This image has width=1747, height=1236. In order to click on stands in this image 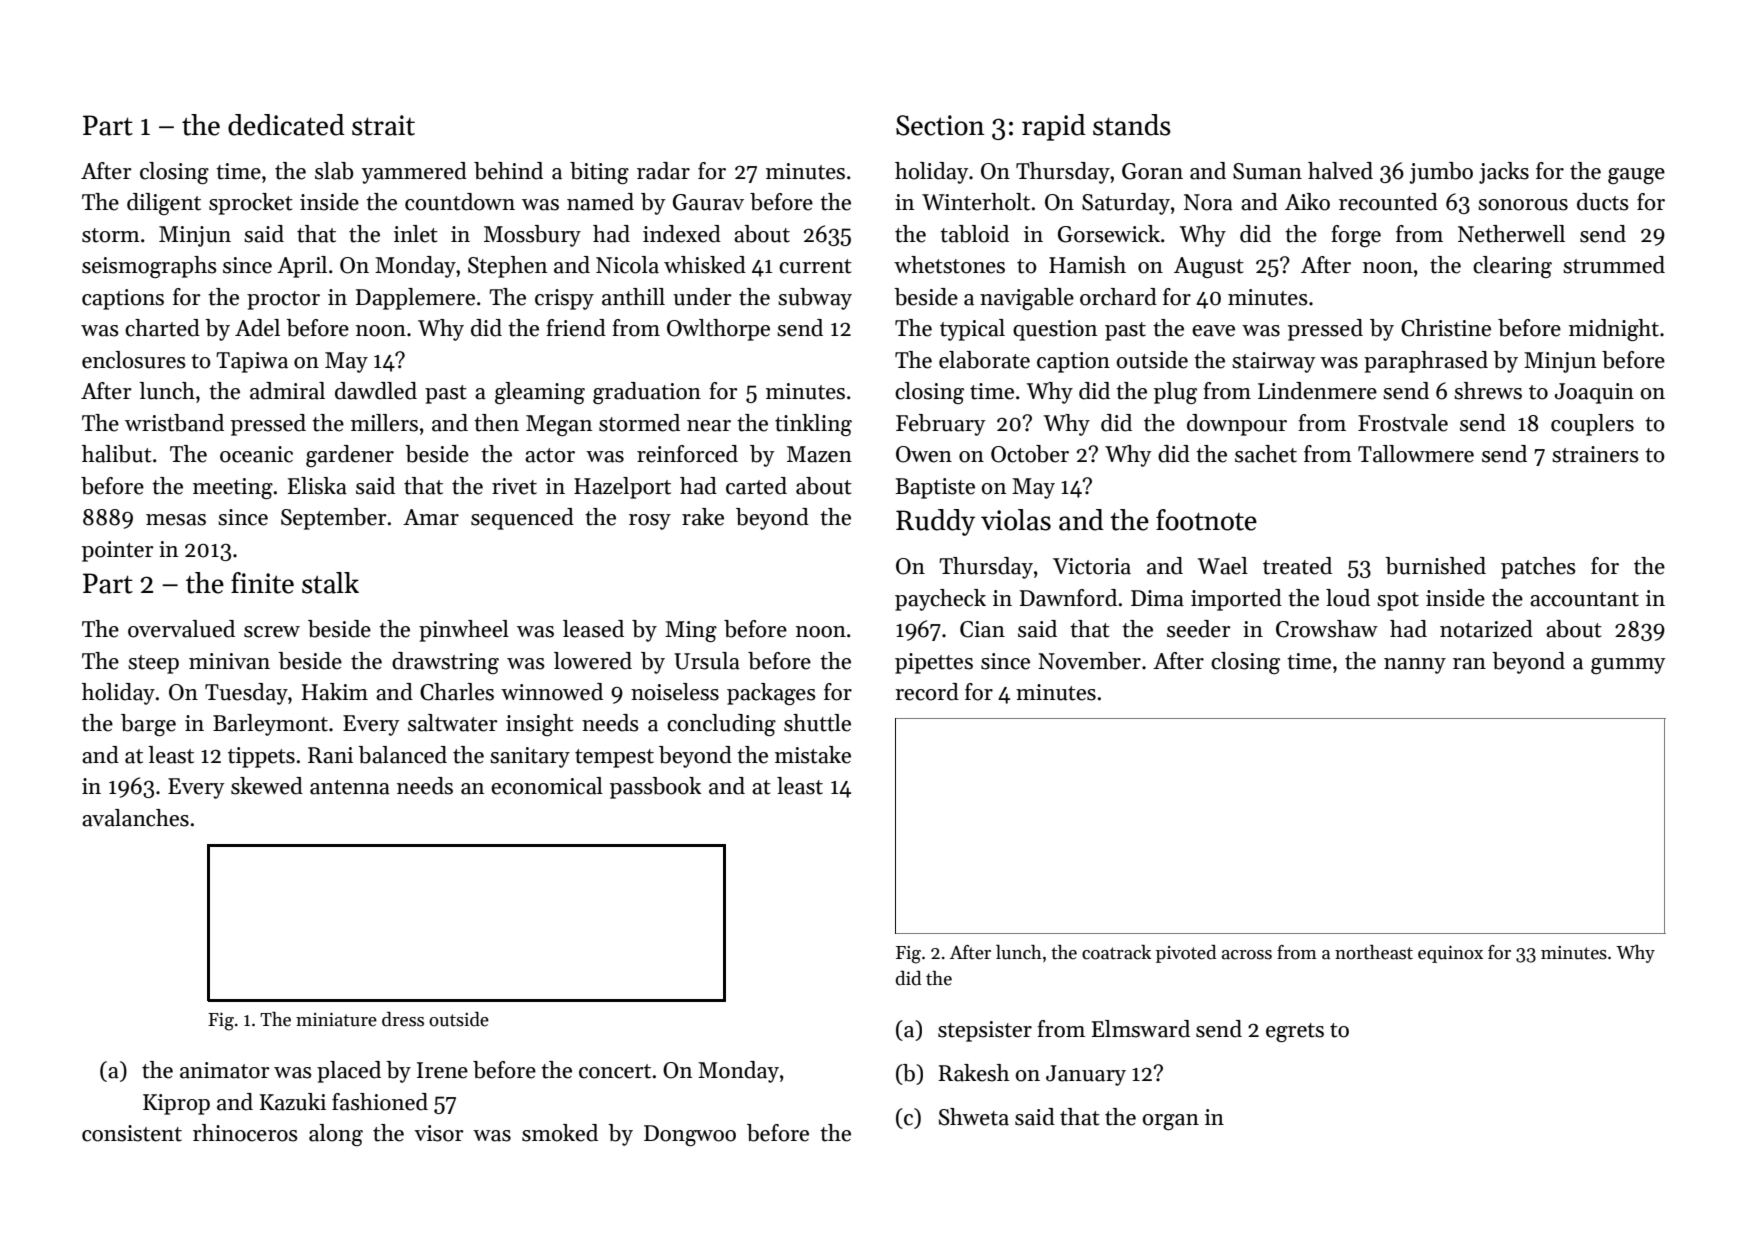, I will do `click(1132, 125)`.
